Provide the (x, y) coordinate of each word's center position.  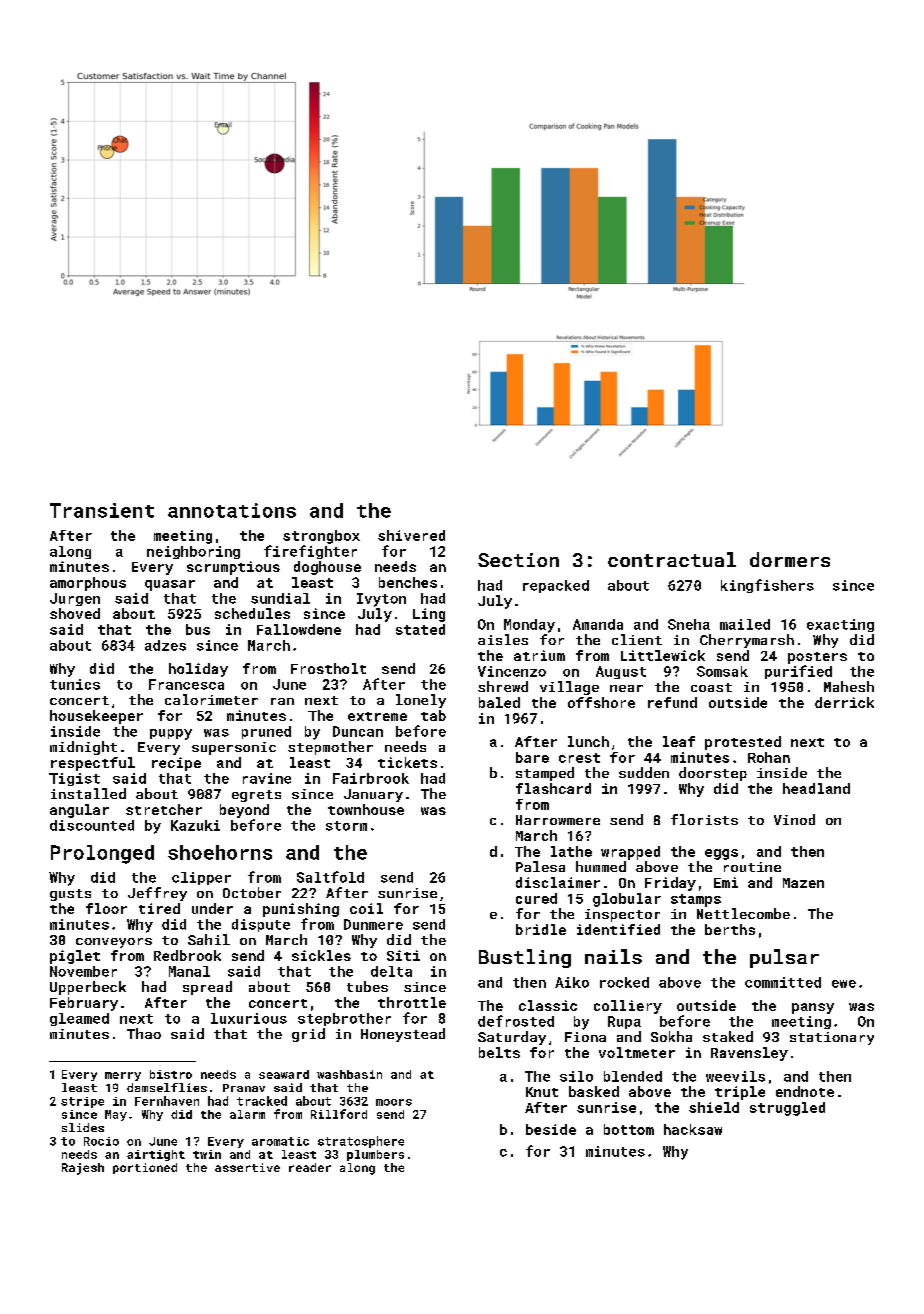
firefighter (310, 552)
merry (123, 1076)
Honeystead (403, 1035)
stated (420, 629)
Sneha (689, 624)
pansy (813, 1008)
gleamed (79, 1019)
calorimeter (211, 699)
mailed (745, 624)
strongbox (321, 537)
